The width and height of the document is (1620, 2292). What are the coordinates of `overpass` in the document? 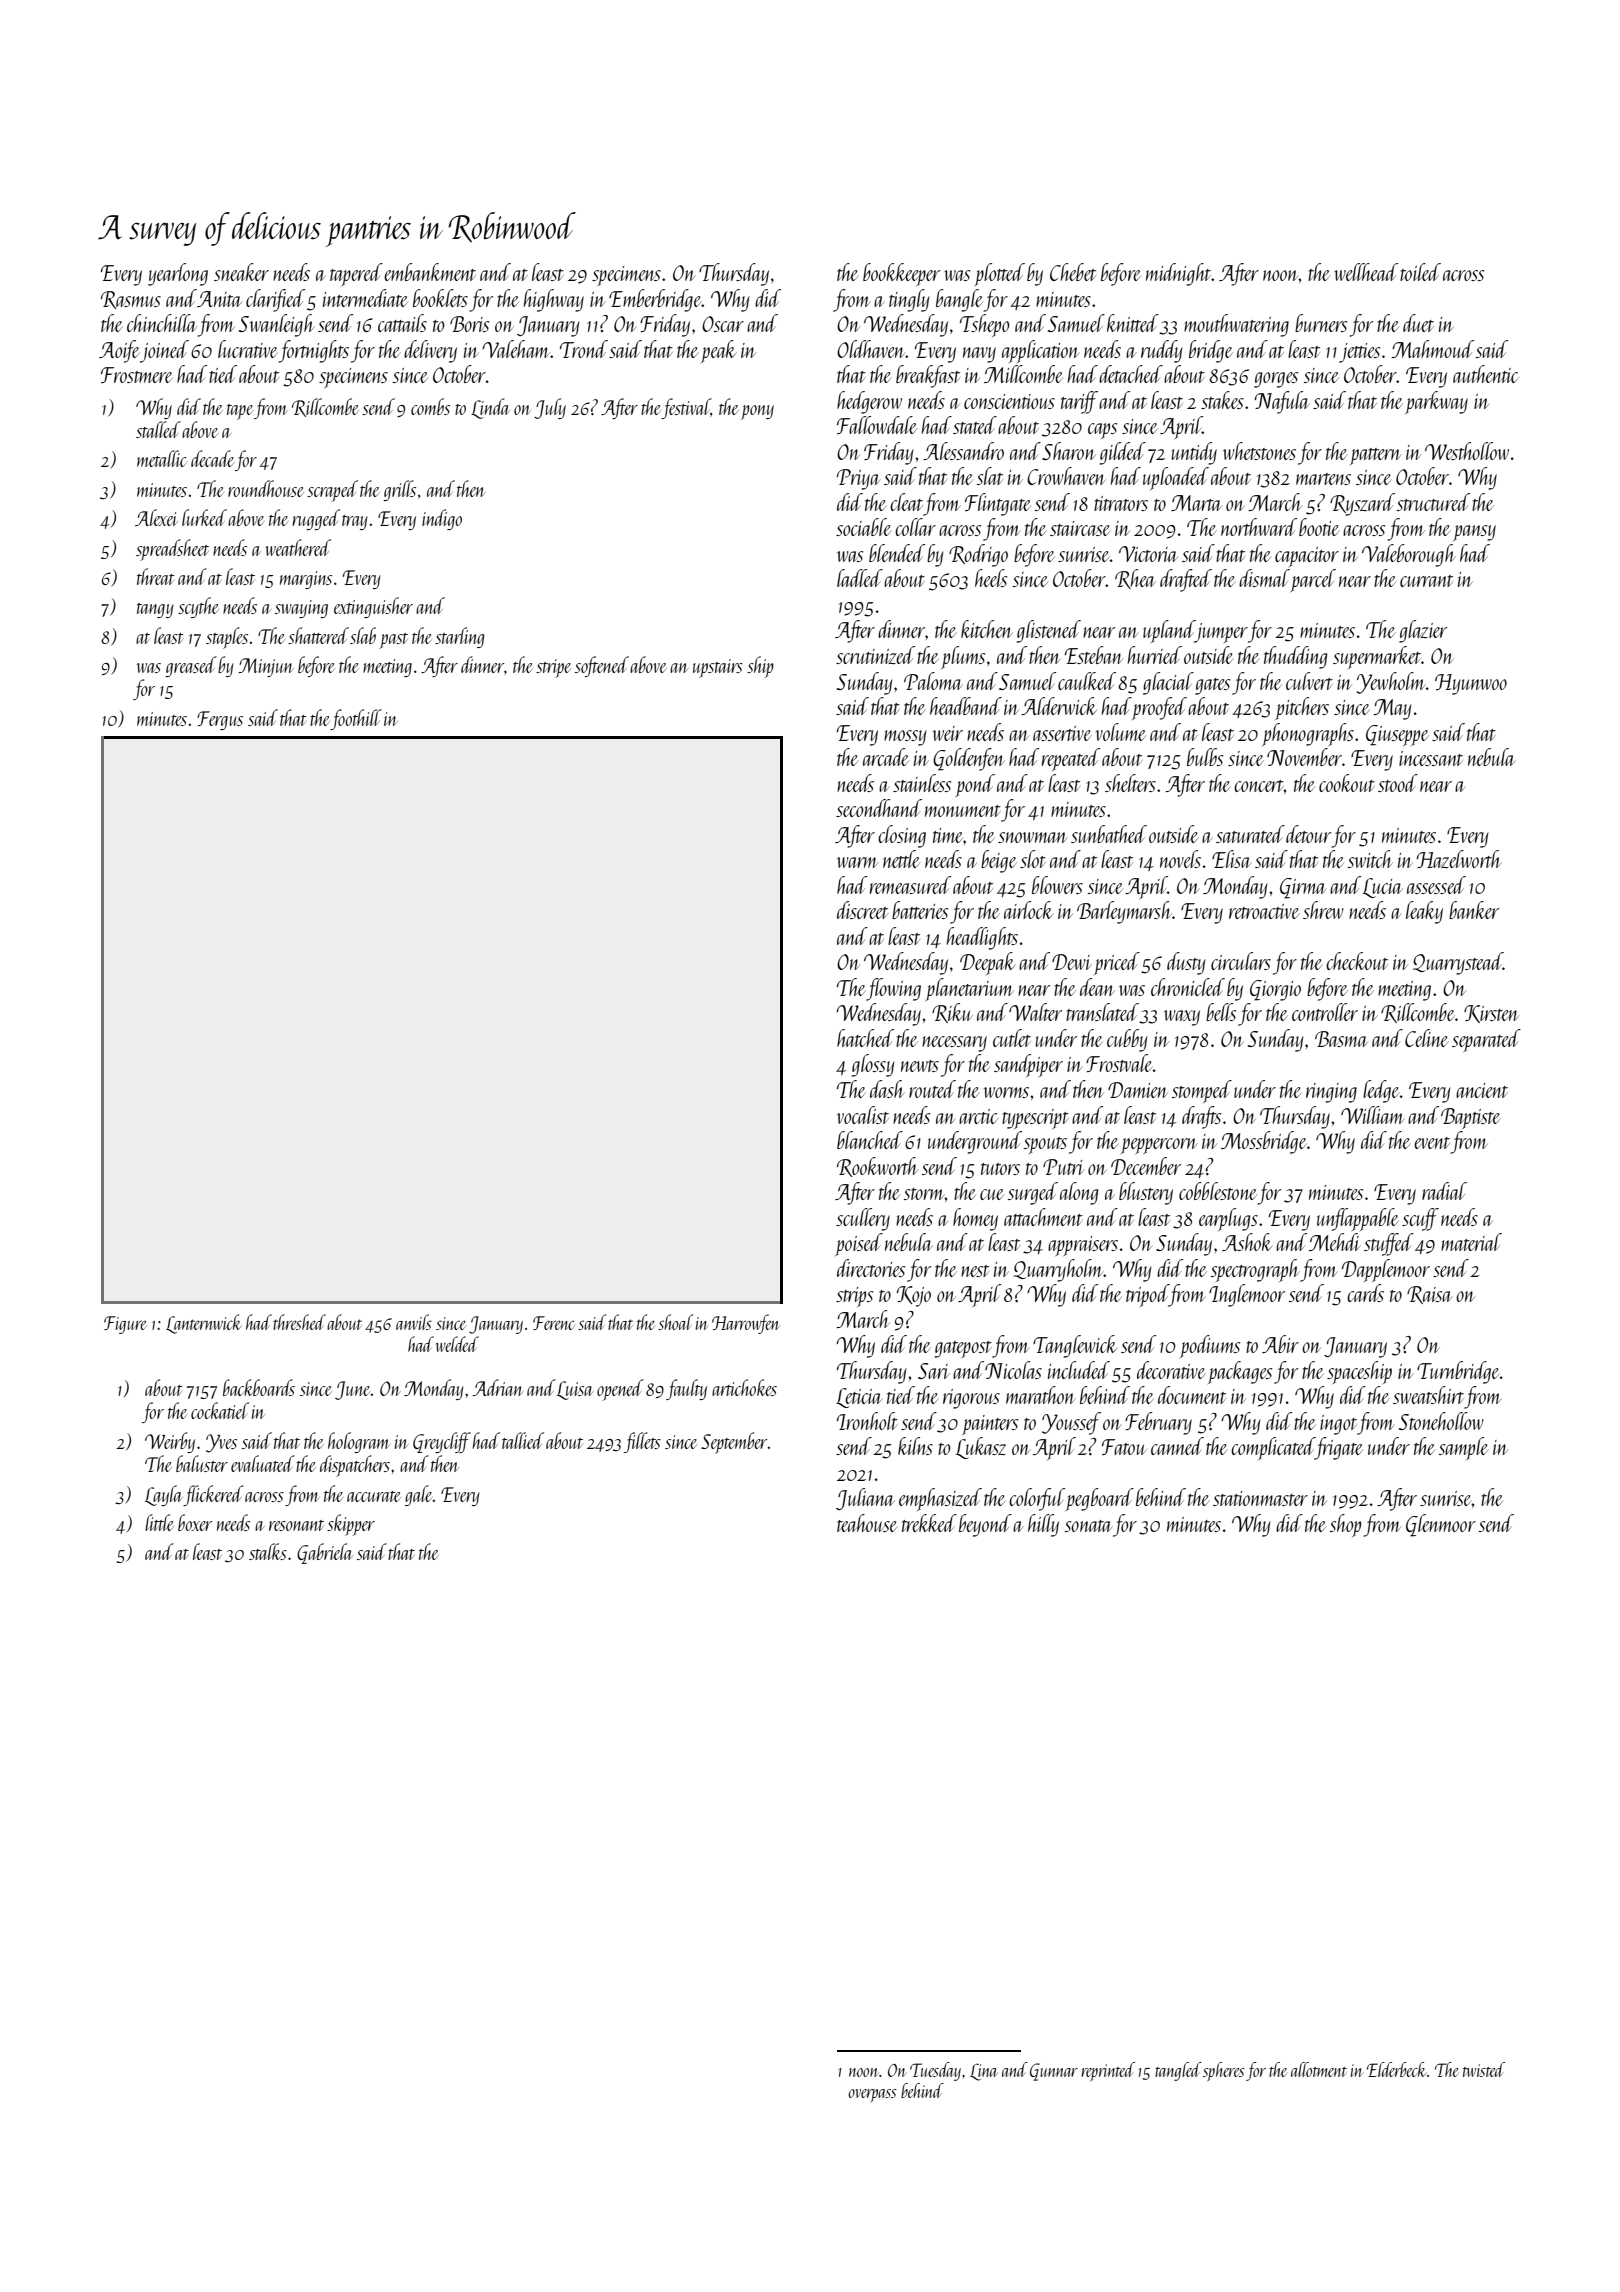 It's located at (872, 2095).
